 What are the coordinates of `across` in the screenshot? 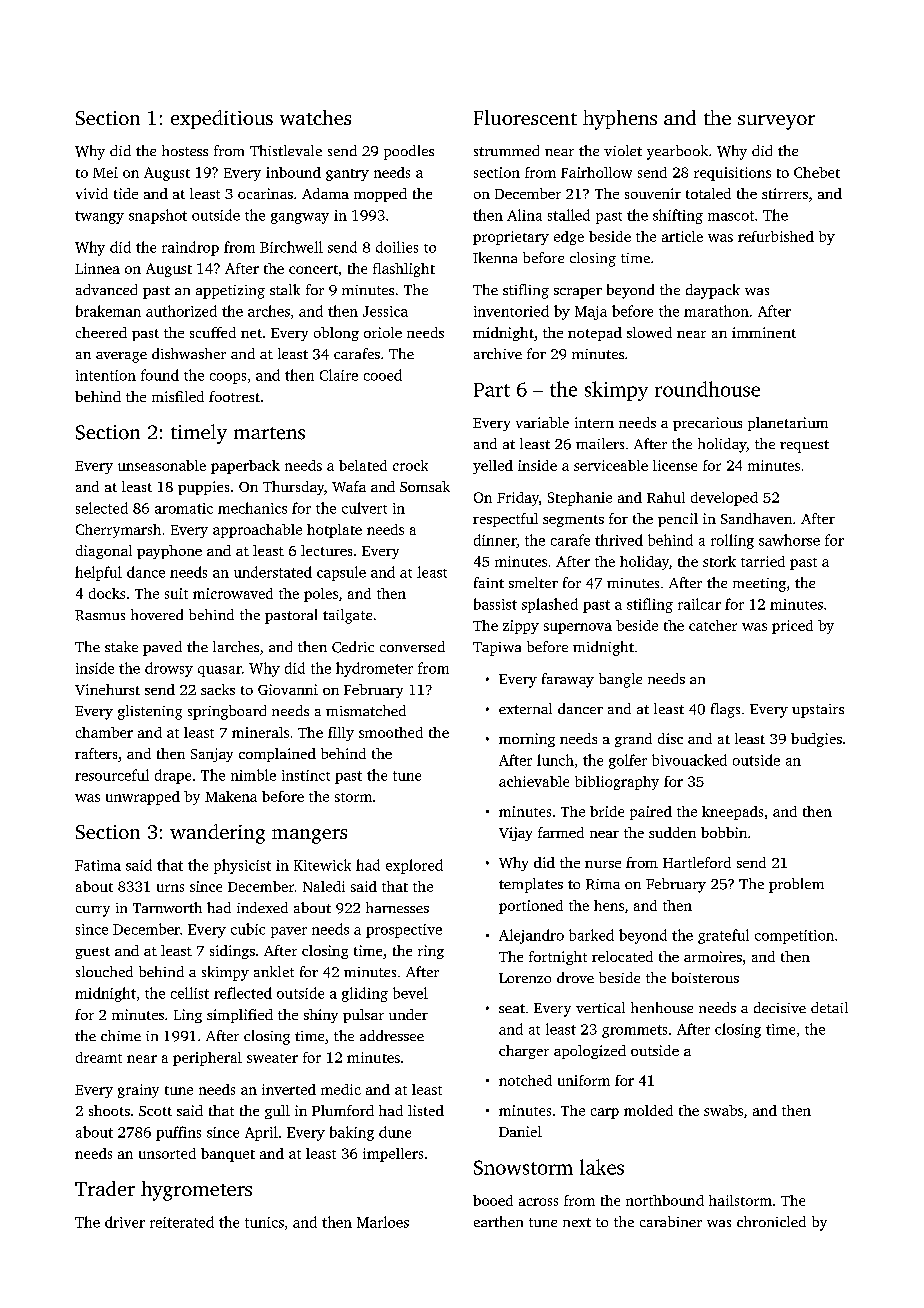 It's located at (538, 1202).
